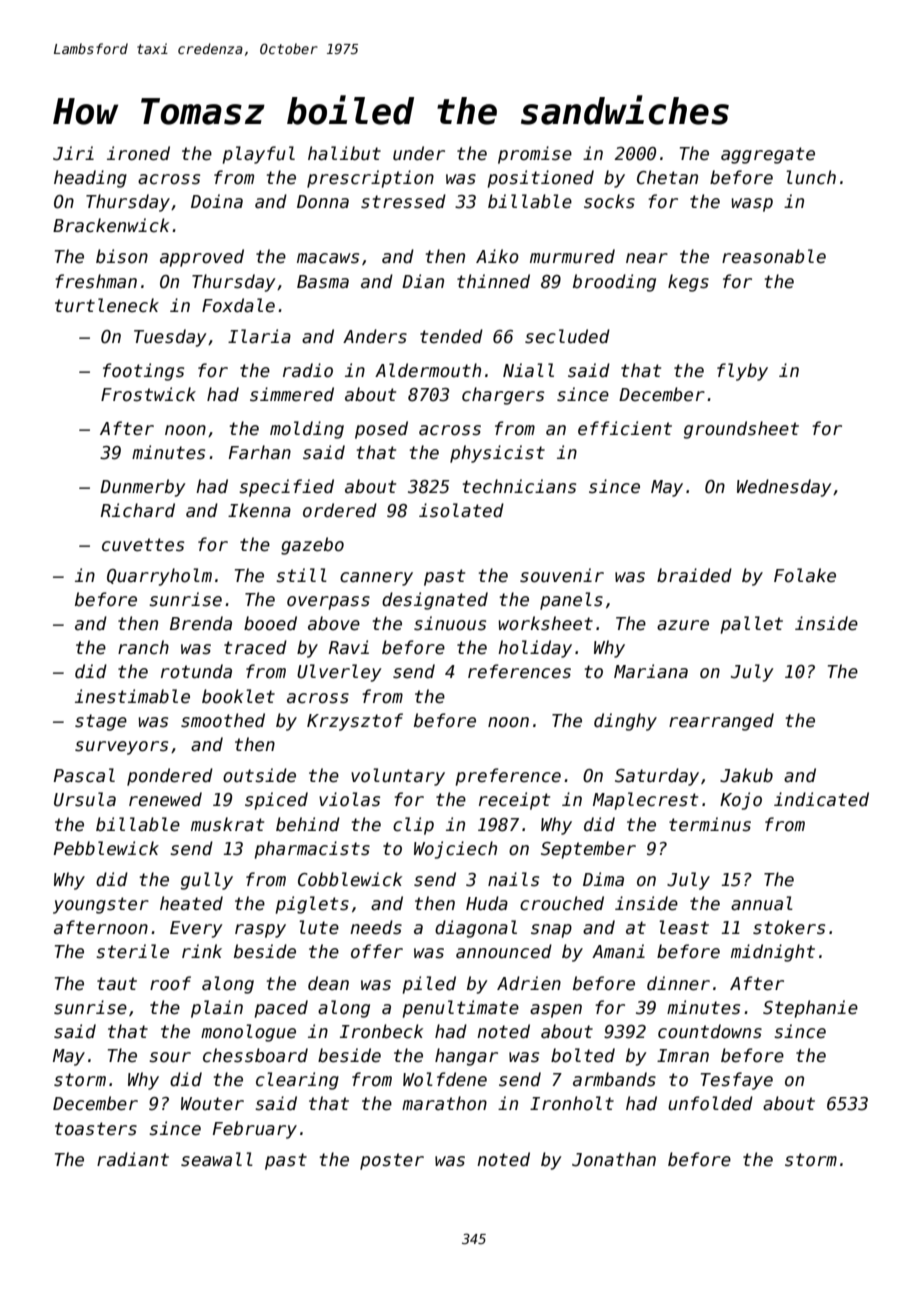 The height and width of the screenshot is (1314, 924). What do you see at coordinates (513, 879) in the screenshot?
I see `nails` at bounding box center [513, 879].
